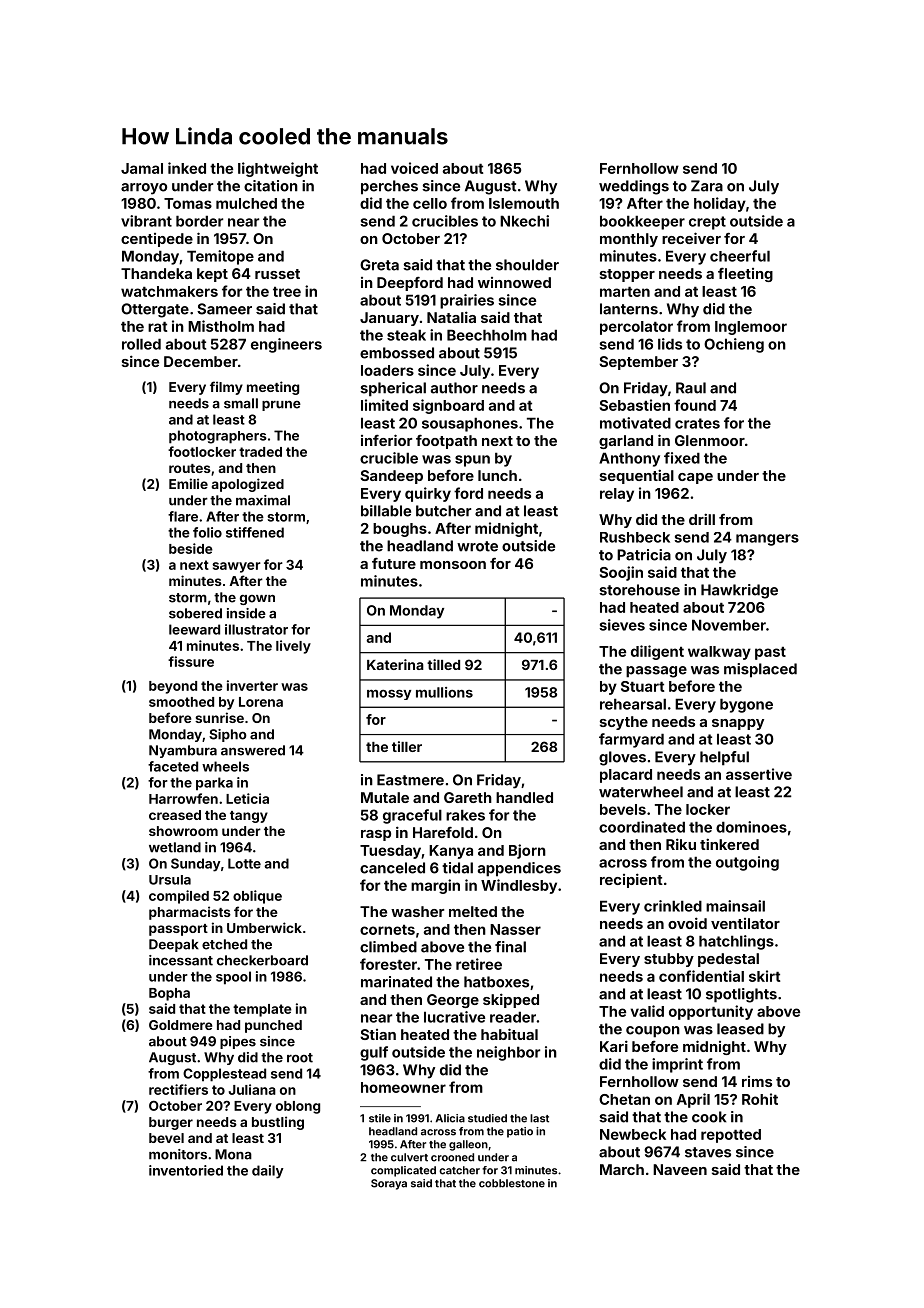 Image resolution: width=924 pixels, height=1308 pixels. What do you see at coordinates (451, 317) in the screenshot?
I see `Natalia` at bounding box center [451, 317].
